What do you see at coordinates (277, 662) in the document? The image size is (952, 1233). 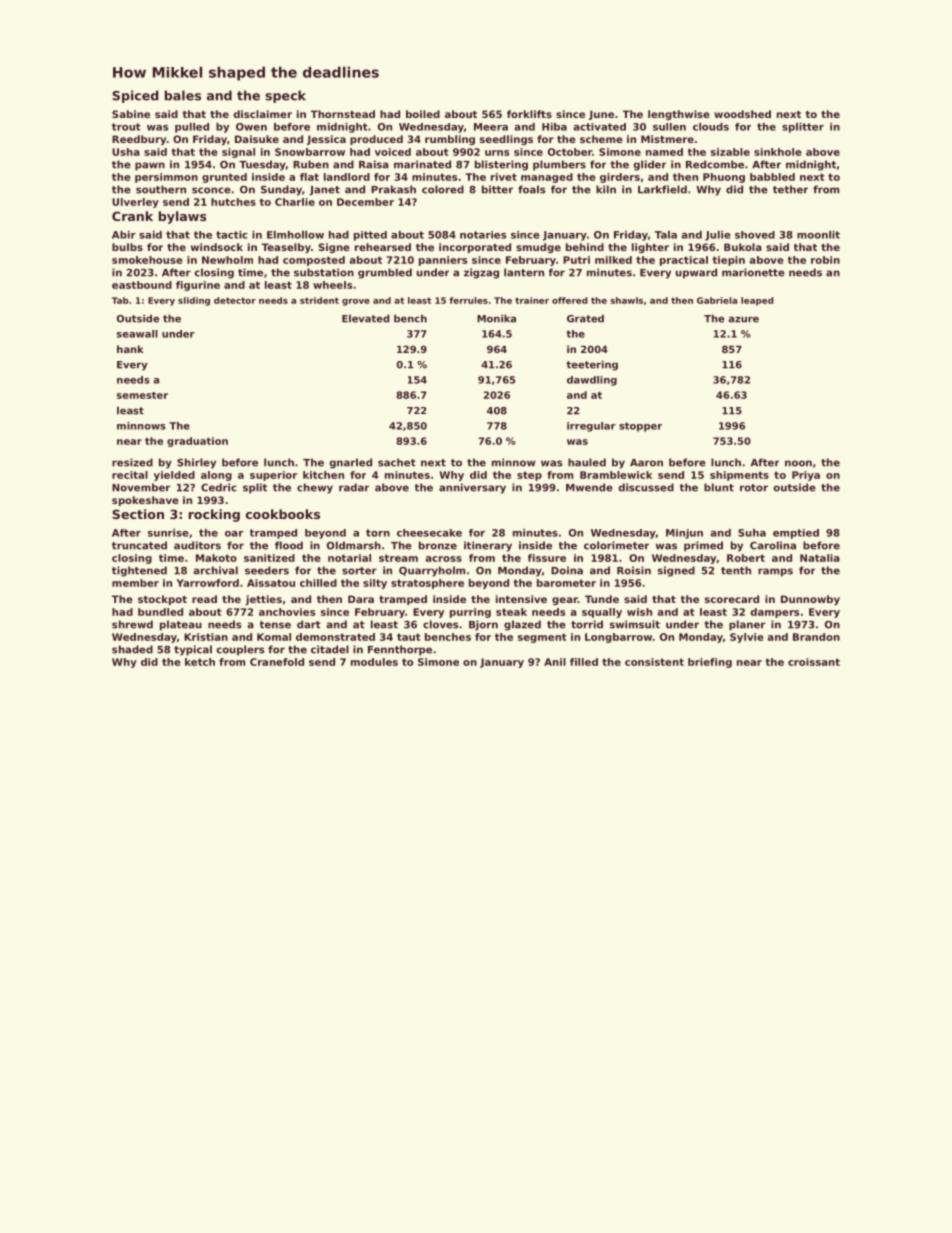 I see `Cranefold` at bounding box center [277, 662].
